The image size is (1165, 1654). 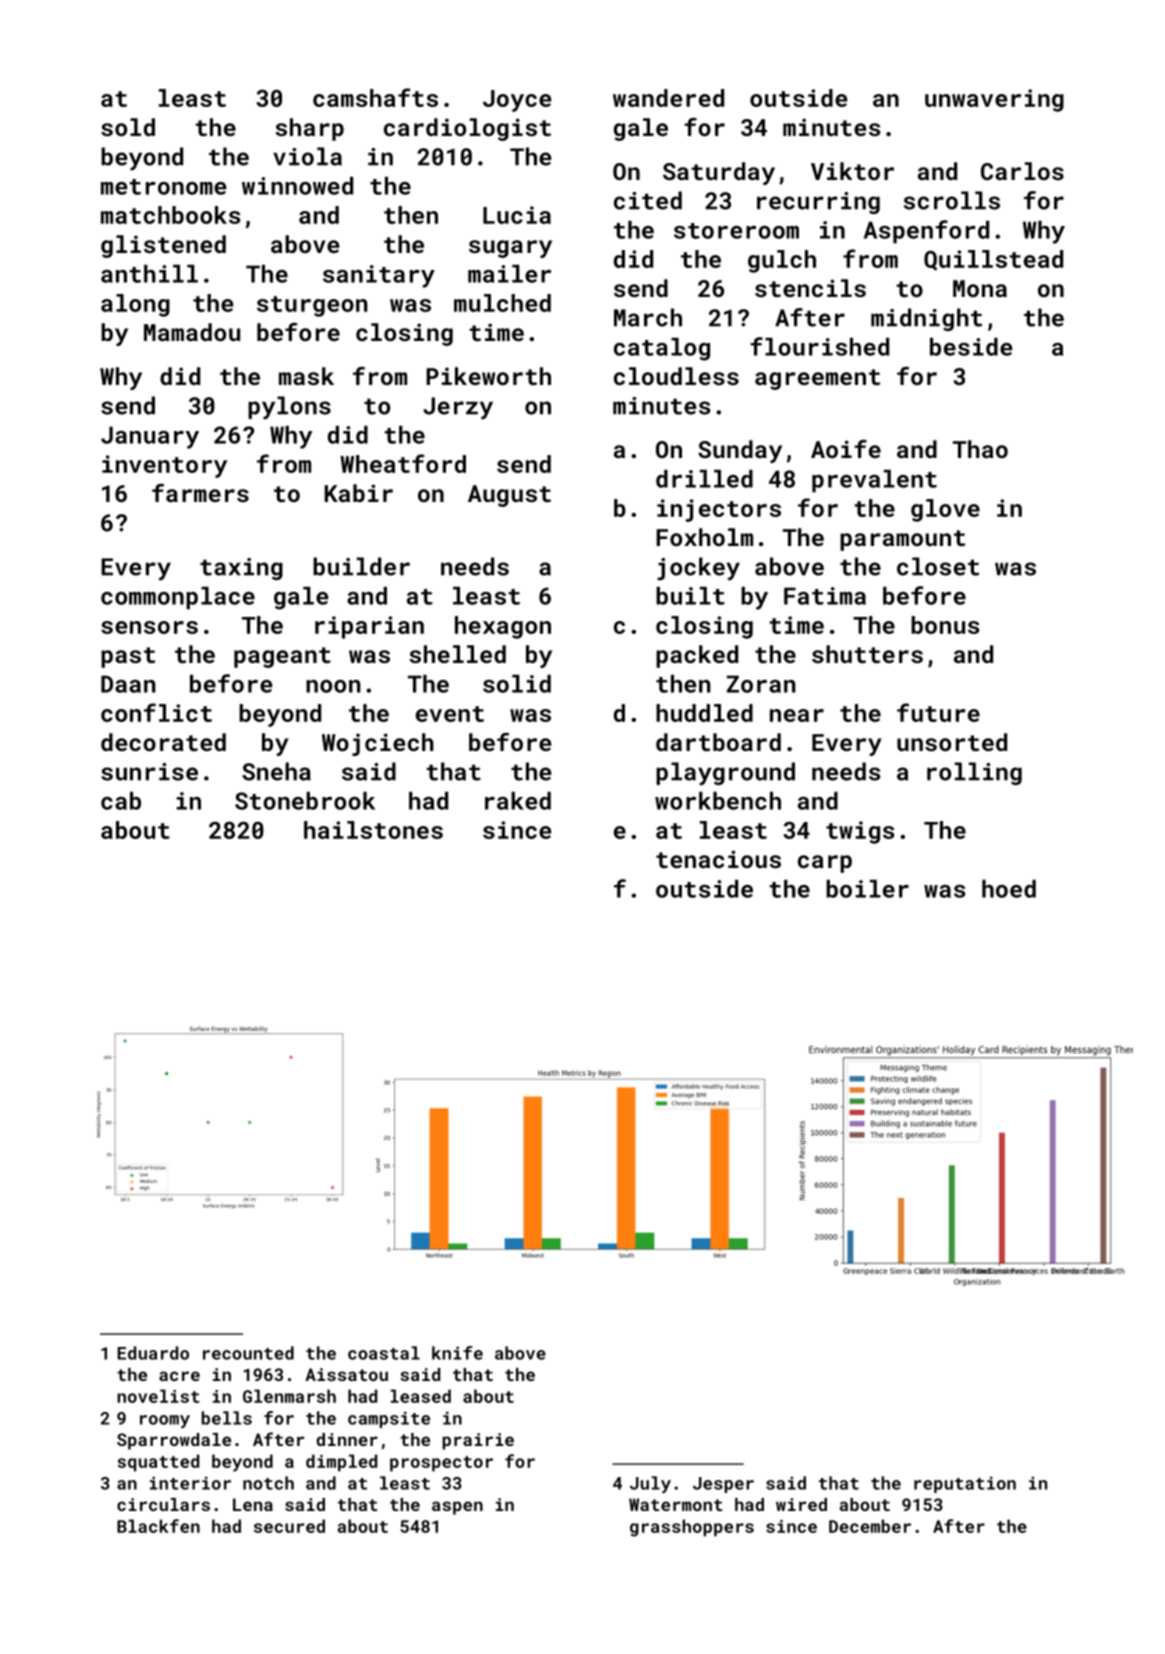 What do you see at coordinates (825, 596) in the page?
I see `Fatima` at bounding box center [825, 596].
